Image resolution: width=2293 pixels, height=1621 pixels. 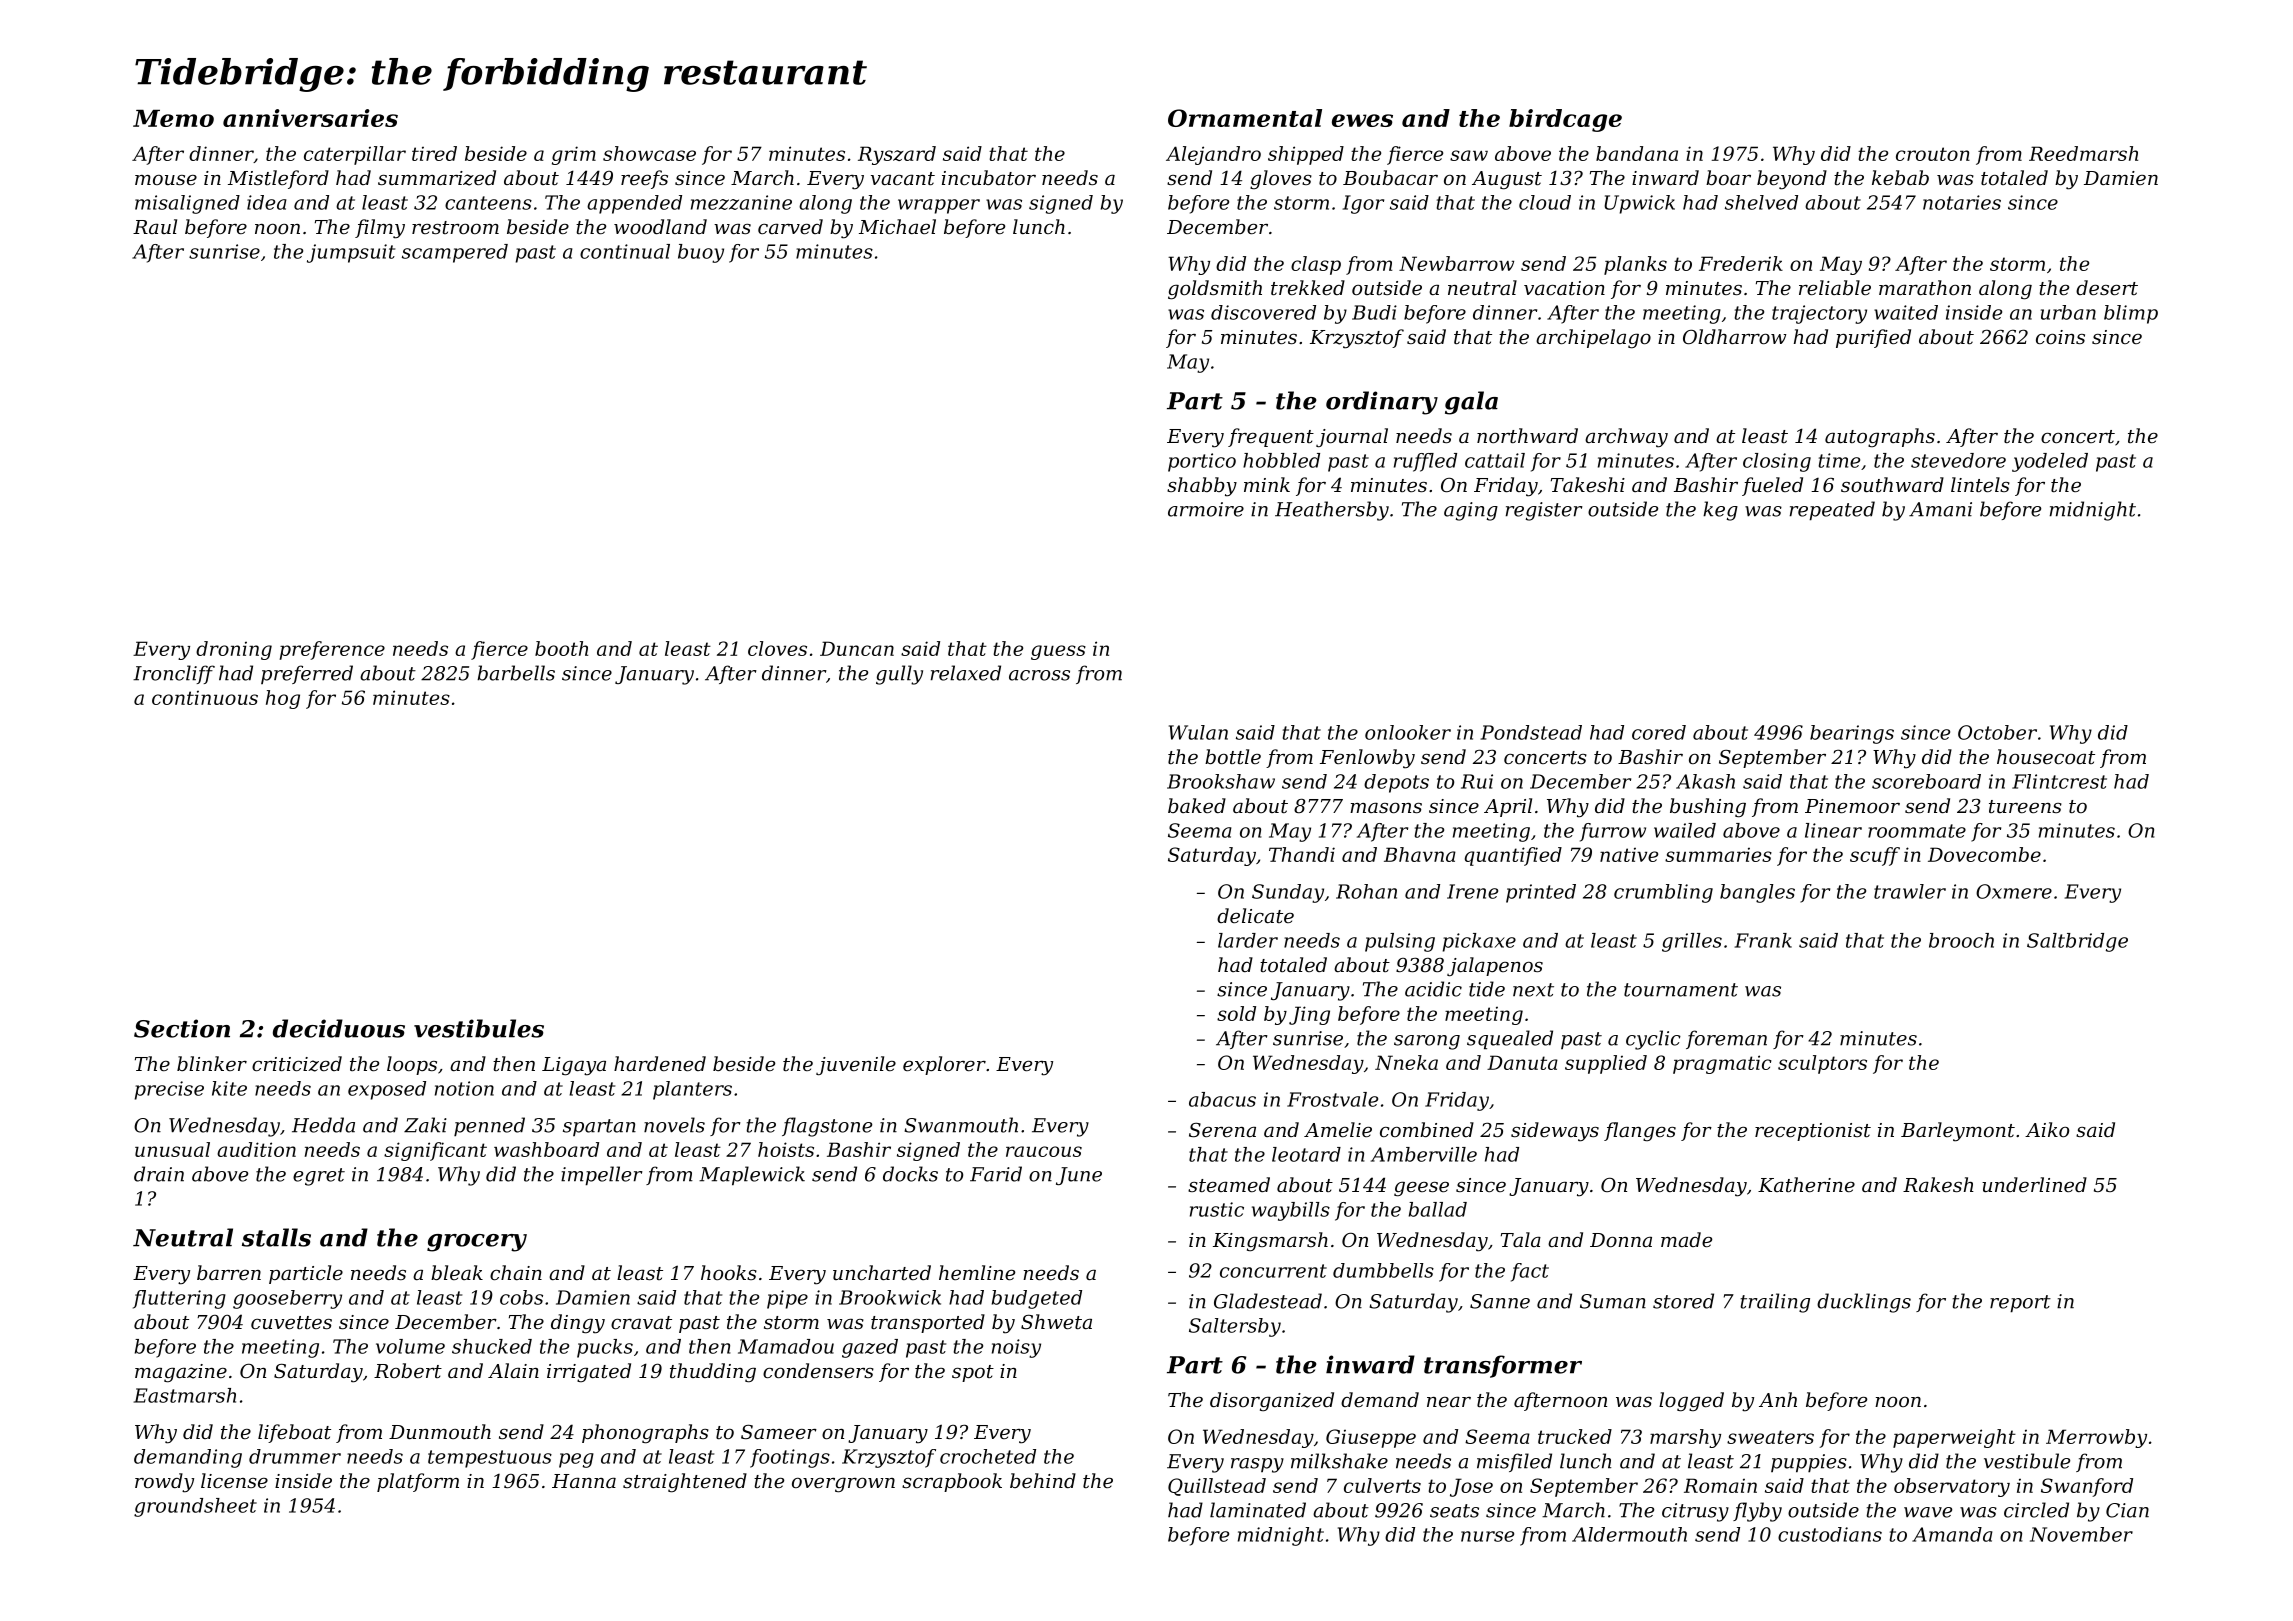 I want to click on drain, so click(x=159, y=1174).
